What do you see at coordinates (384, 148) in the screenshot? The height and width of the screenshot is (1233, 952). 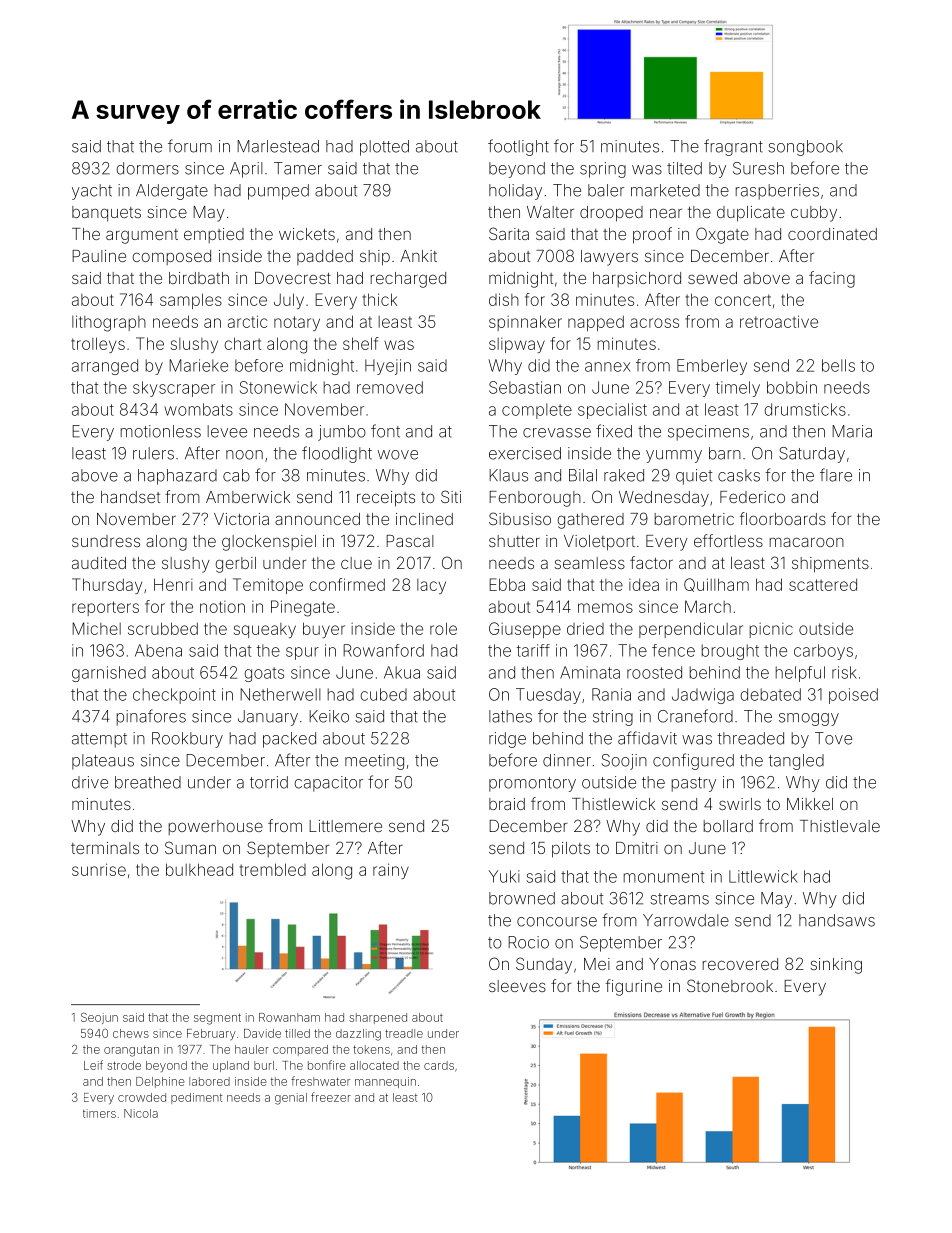 I see `plotted` at bounding box center [384, 148].
